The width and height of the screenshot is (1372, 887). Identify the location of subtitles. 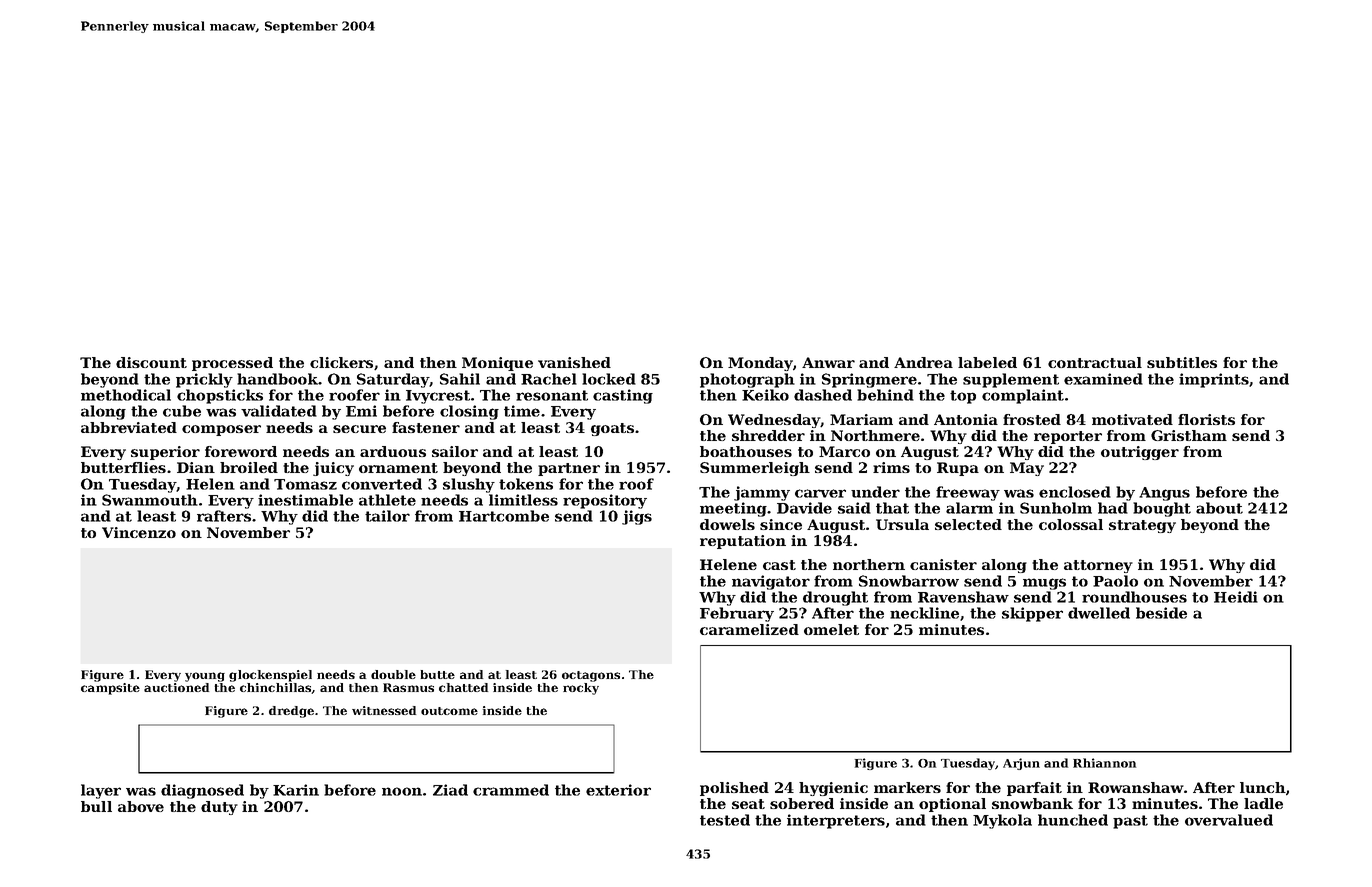
(1182, 362).
